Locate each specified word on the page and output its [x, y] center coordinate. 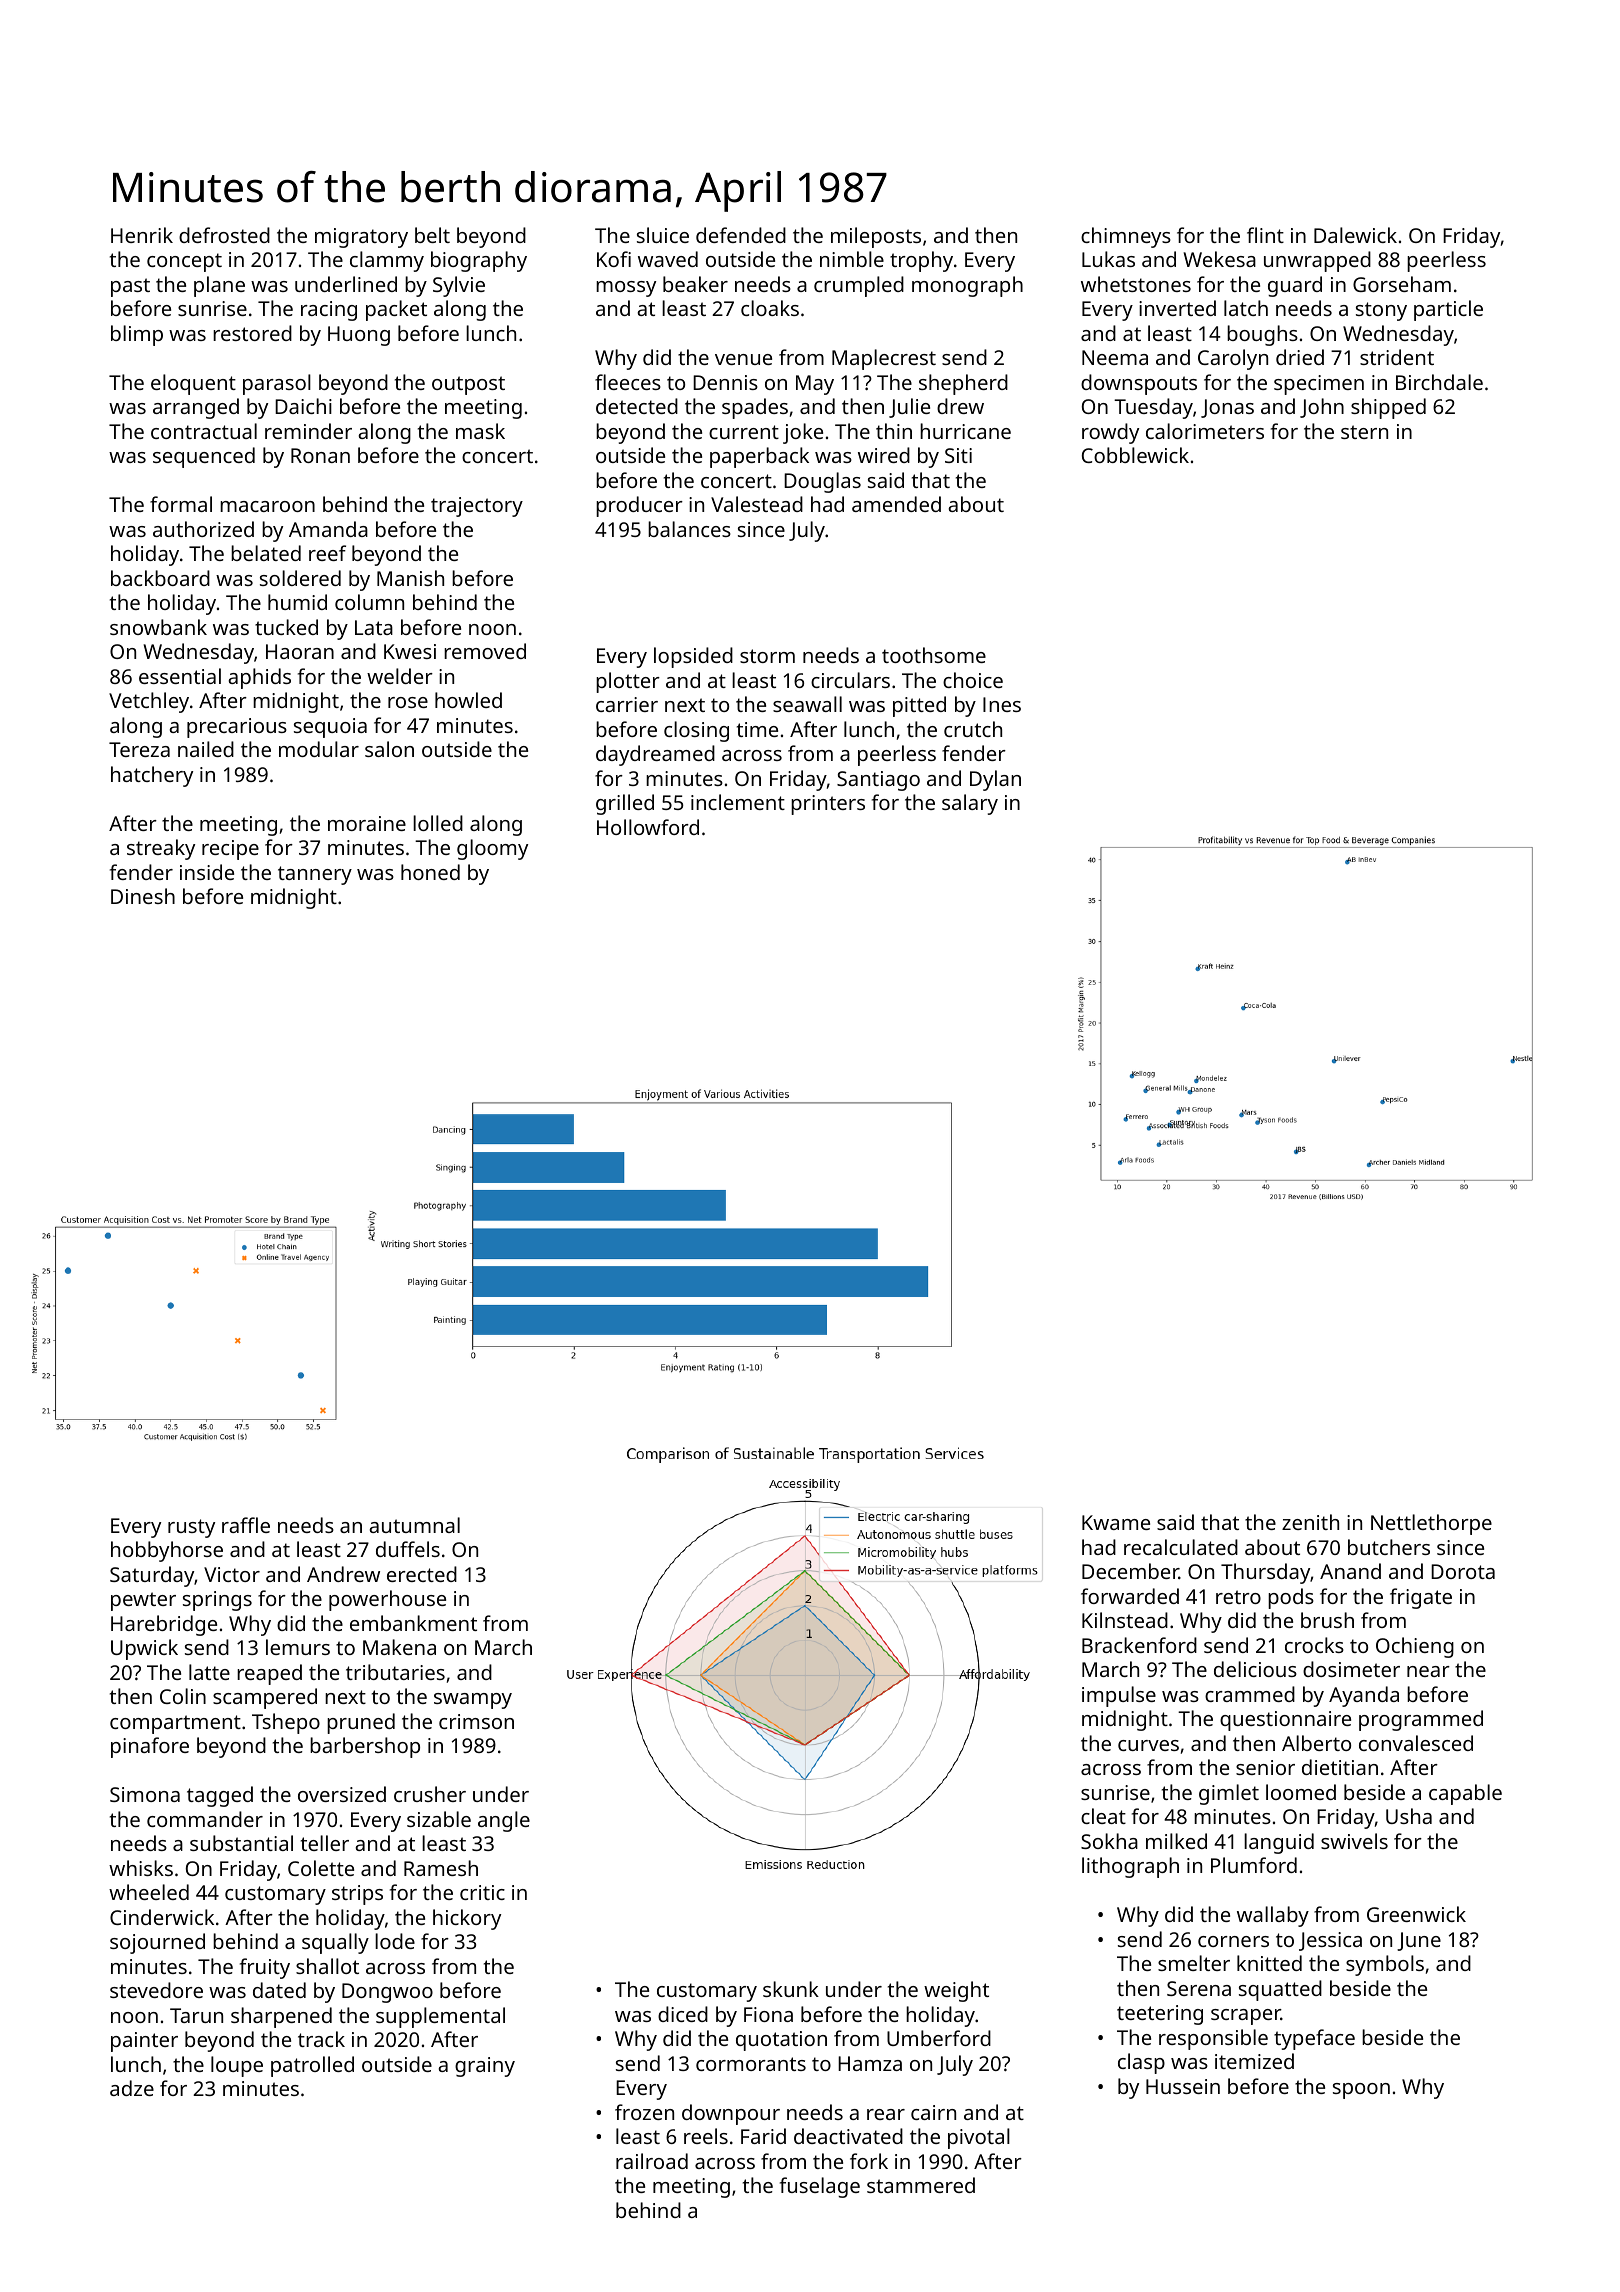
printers [828, 805]
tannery [315, 875]
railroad [652, 2161]
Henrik [142, 235]
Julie [909, 408]
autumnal [414, 1525]
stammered [921, 2185]
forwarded [1130, 1596]
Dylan [995, 780]
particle [1448, 310]
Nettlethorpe [1431, 1524]
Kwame [1116, 1522]
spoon [1361, 2091]
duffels [408, 1549]
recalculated [1181, 1547]
